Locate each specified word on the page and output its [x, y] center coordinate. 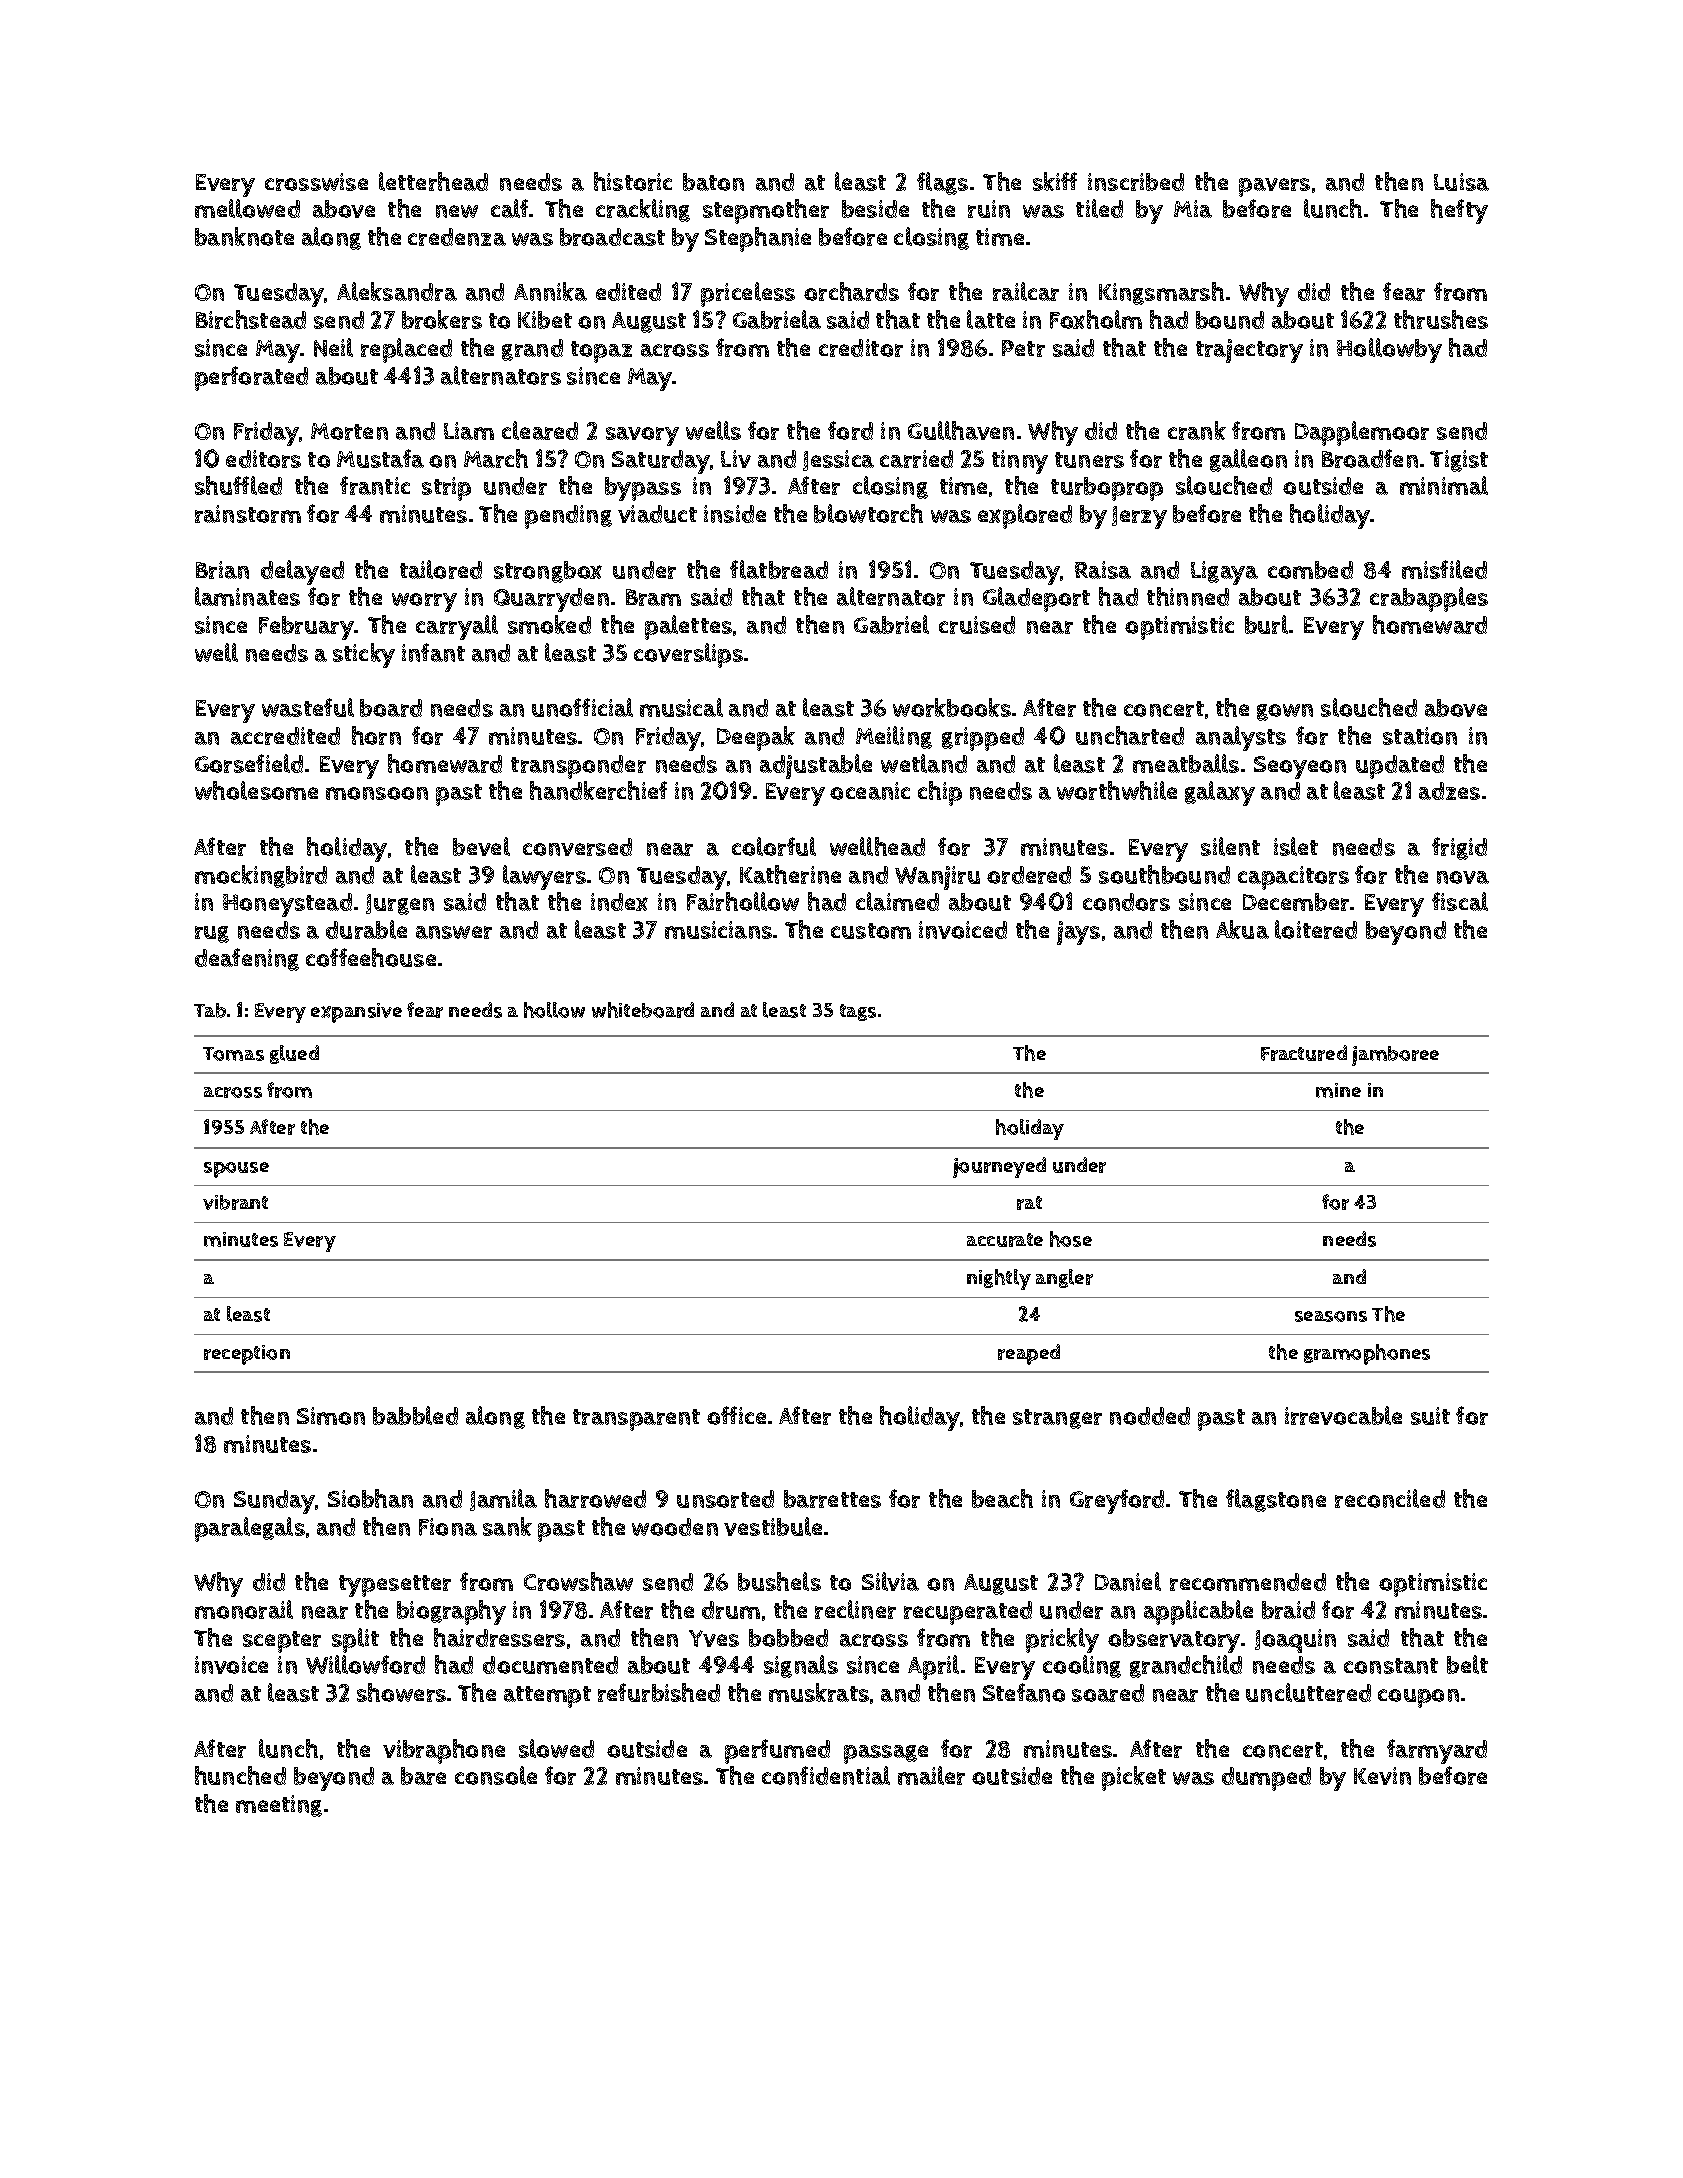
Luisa [1461, 182]
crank [1197, 430]
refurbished [659, 1692]
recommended [1248, 1582]
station [1420, 736]
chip [940, 793]
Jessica [838, 460]
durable [366, 929]
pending [568, 517]
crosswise [316, 182]
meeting [279, 1806]
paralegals [250, 1529]
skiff [1055, 181]
